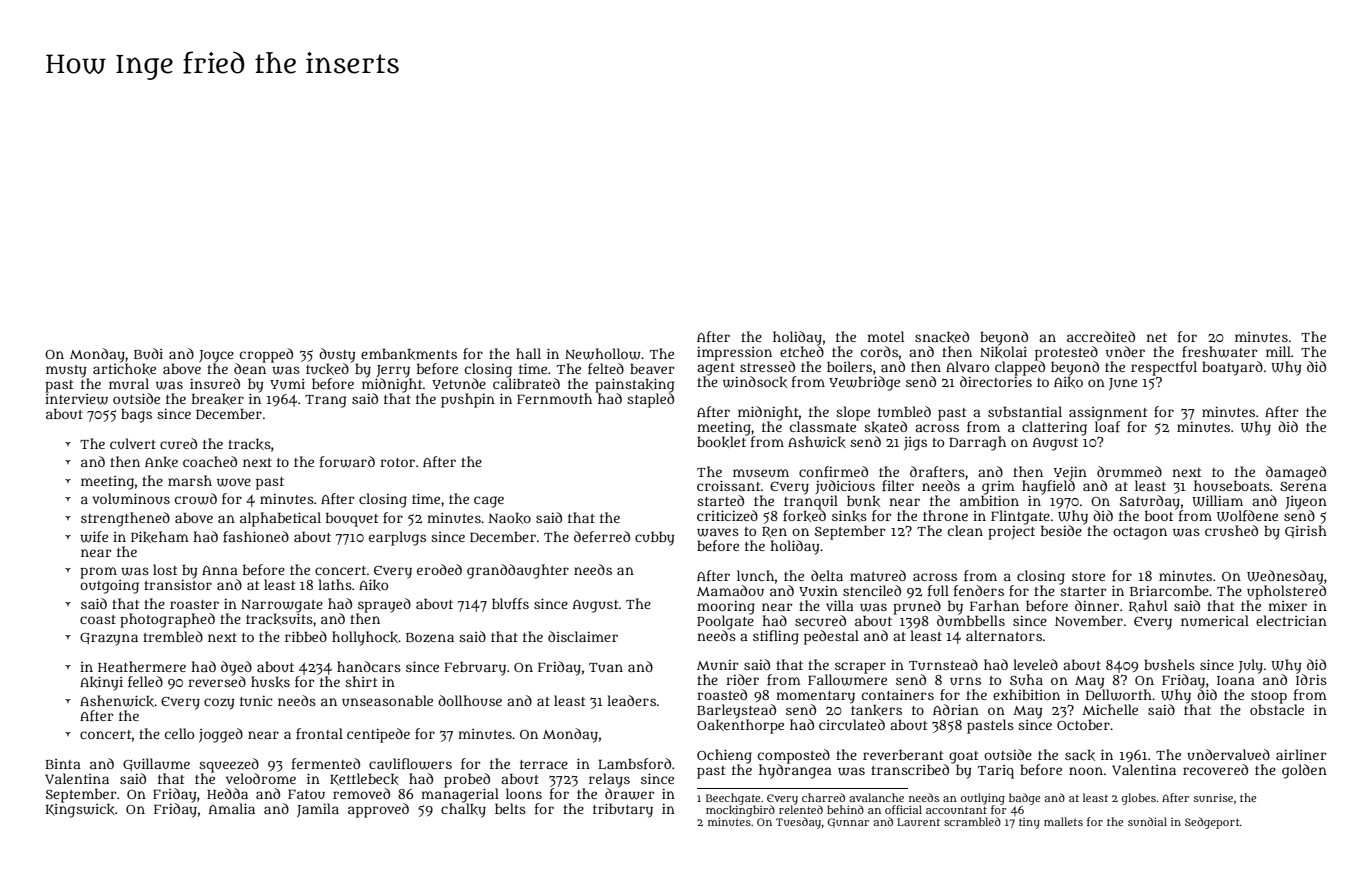 This page has width=1372, height=887. What do you see at coordinates (1169, 591) in the page?
I see `Briarcombe` at bounding box center [1169, 591].
